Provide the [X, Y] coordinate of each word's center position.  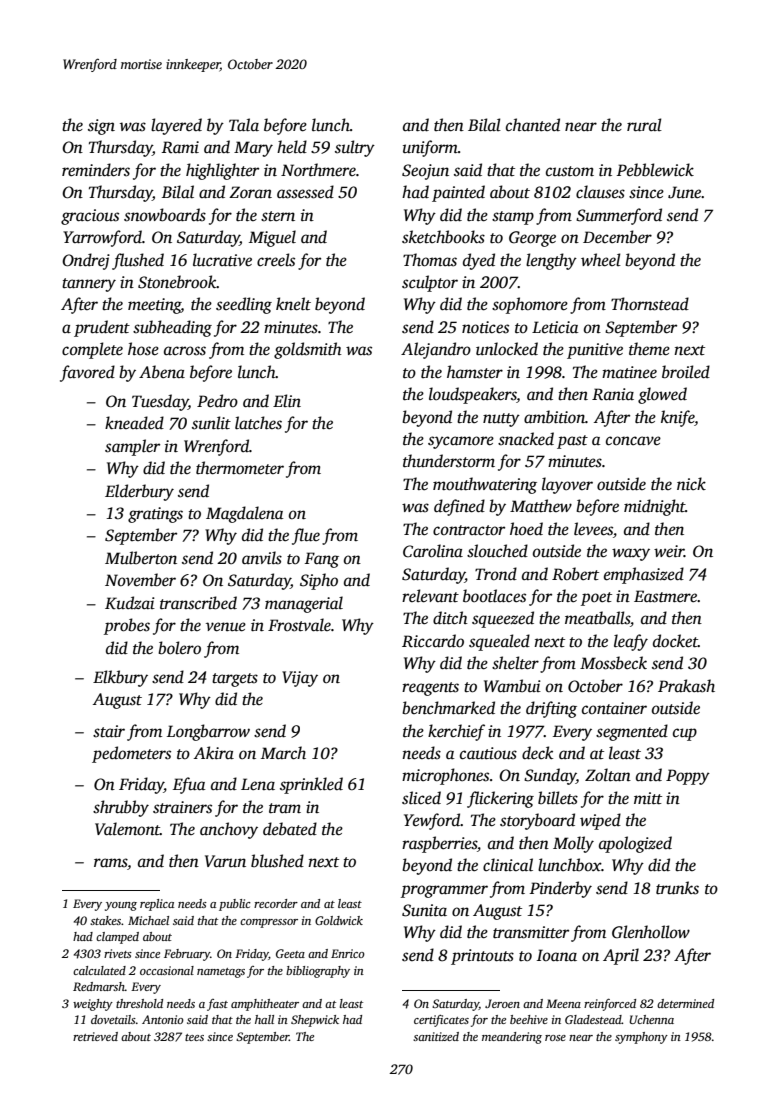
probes [127, 626]
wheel [601, 260]
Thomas [430, 260]
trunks [677, 888]
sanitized [436, 1036]
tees [194, 1037]
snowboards [165, 215]
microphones [445, 776]
